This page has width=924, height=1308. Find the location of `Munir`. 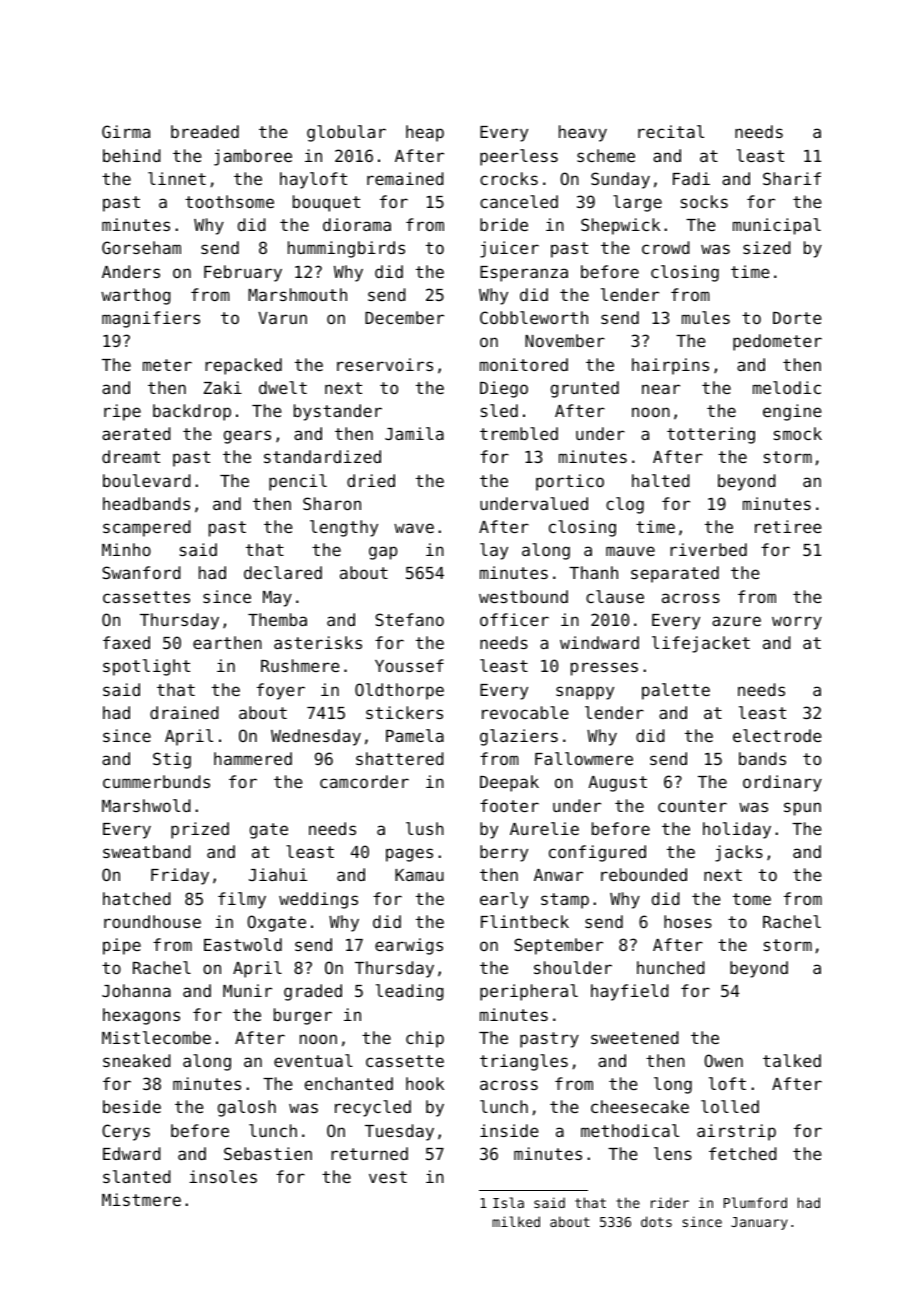

Munir is located at coordinates (247, 990).
